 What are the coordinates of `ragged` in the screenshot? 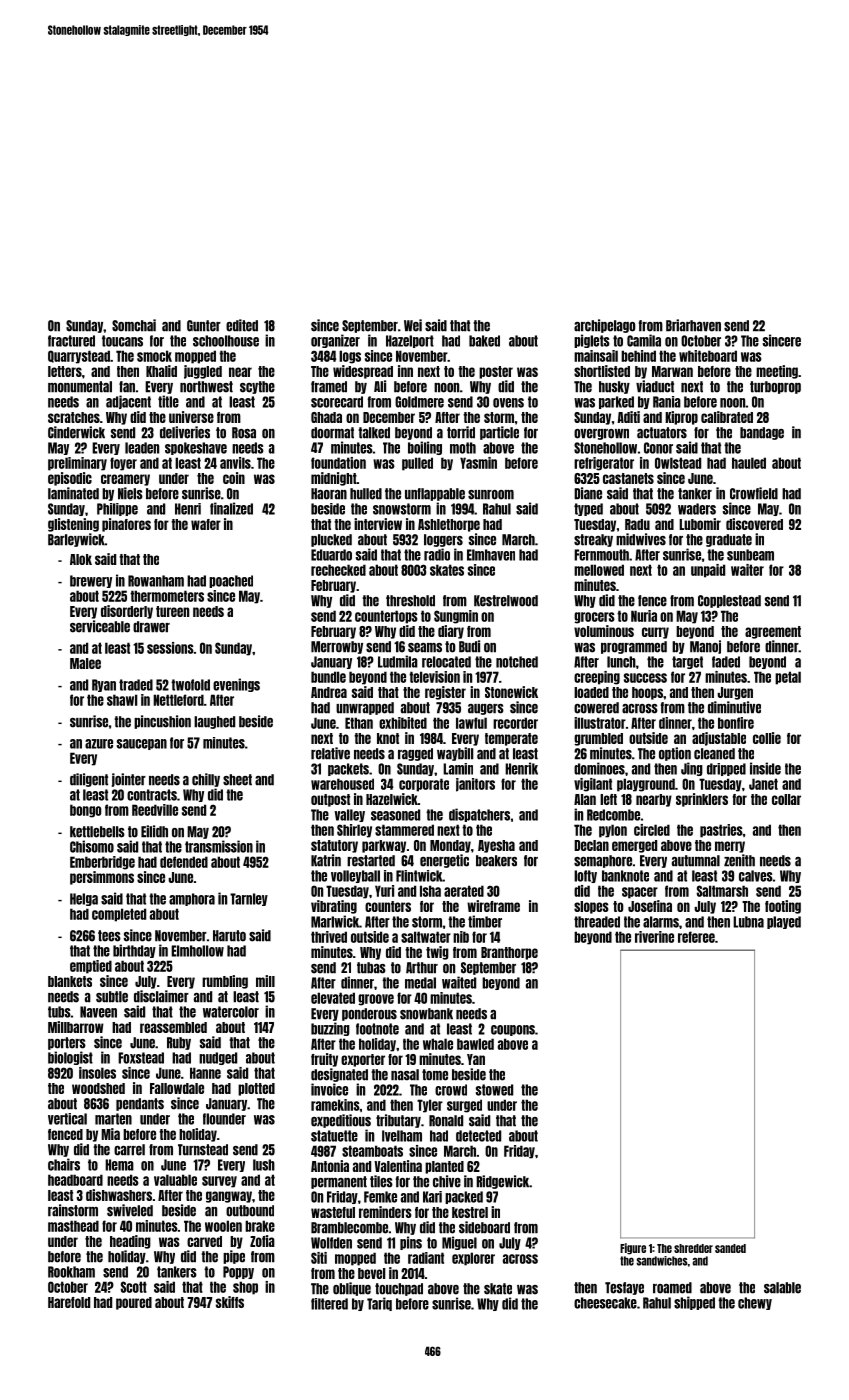 It's located at (415, 754).
